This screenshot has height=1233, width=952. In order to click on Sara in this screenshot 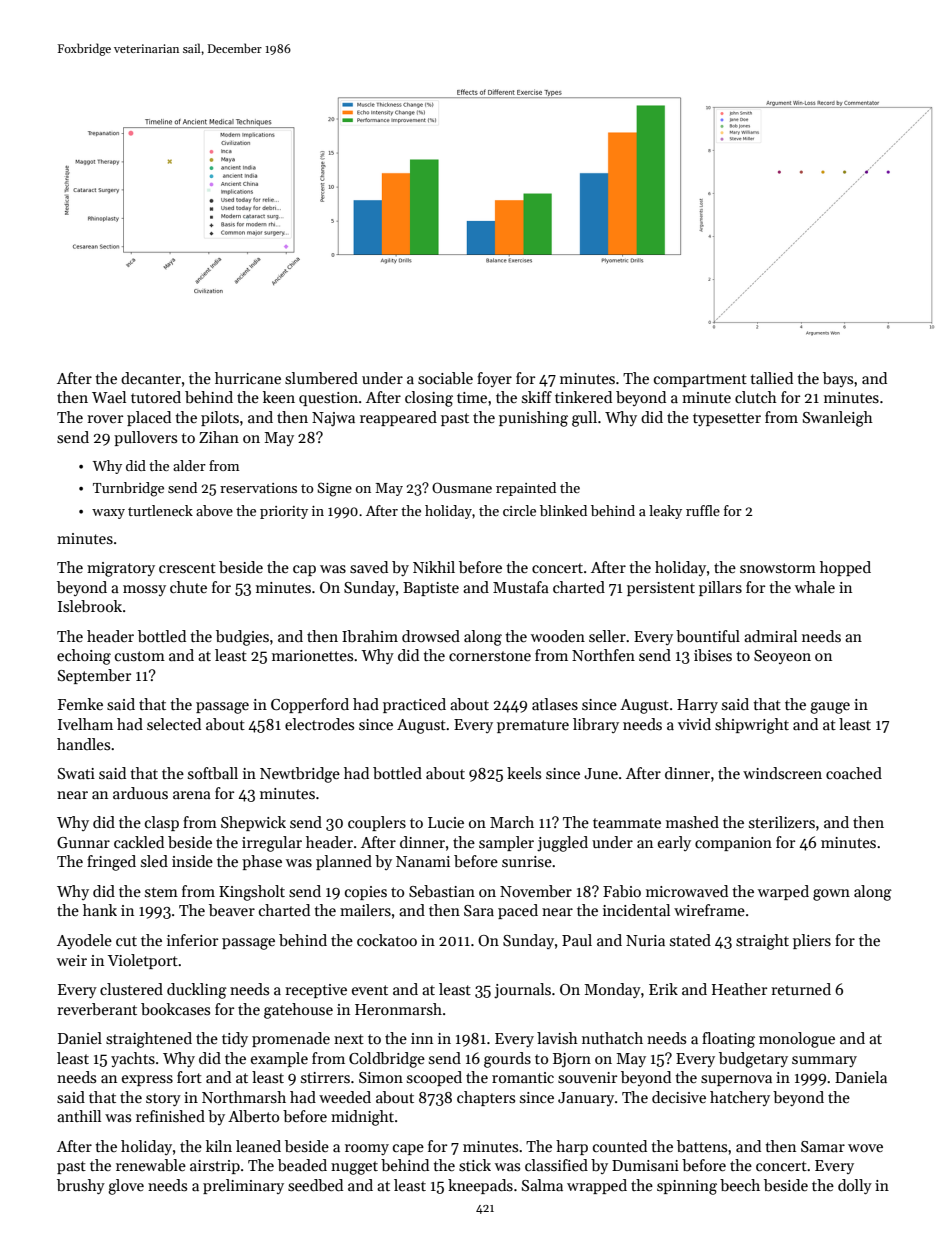, I will do `click(479, 910)`.
